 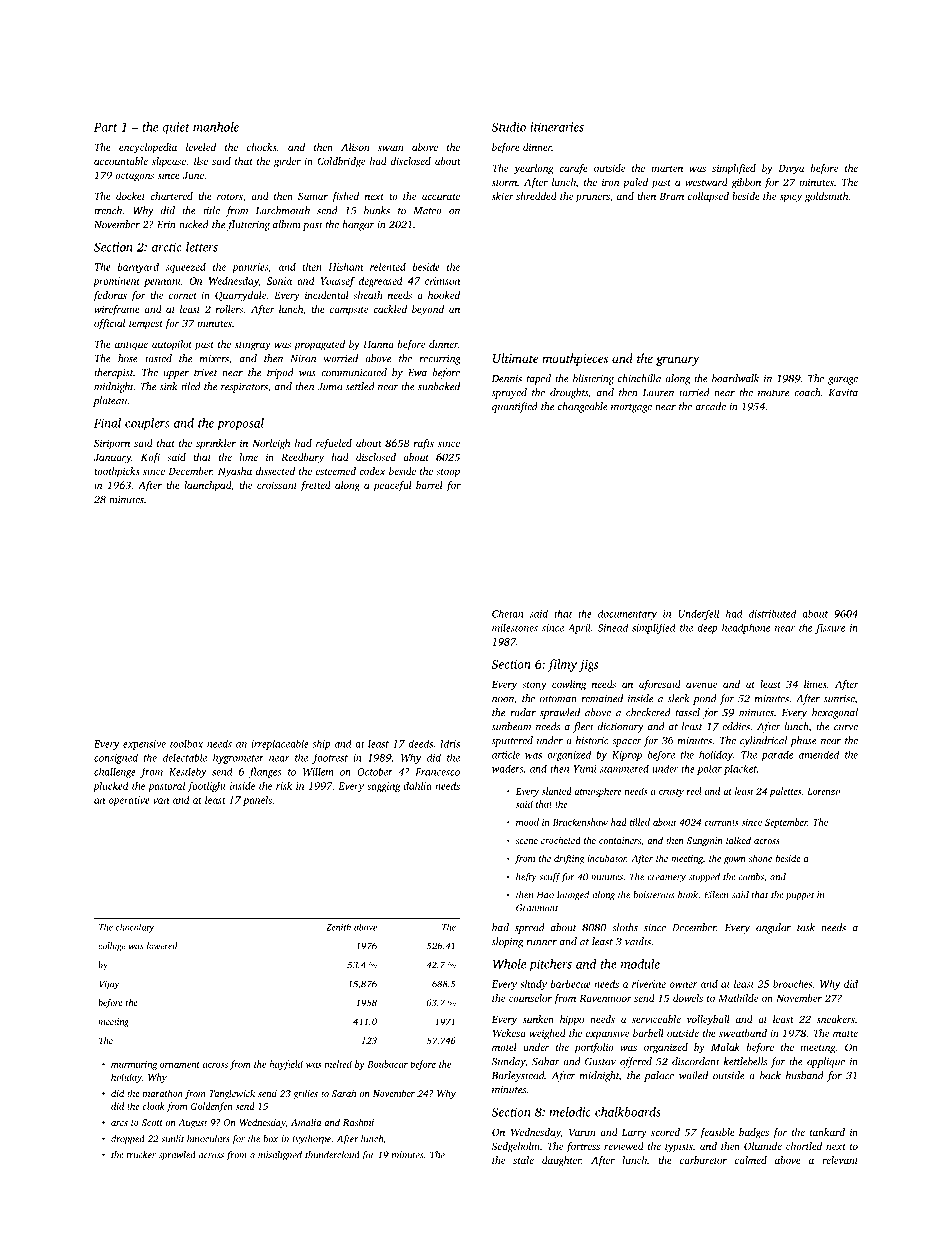 I want to click on panels, so click(x=257, y=801).
